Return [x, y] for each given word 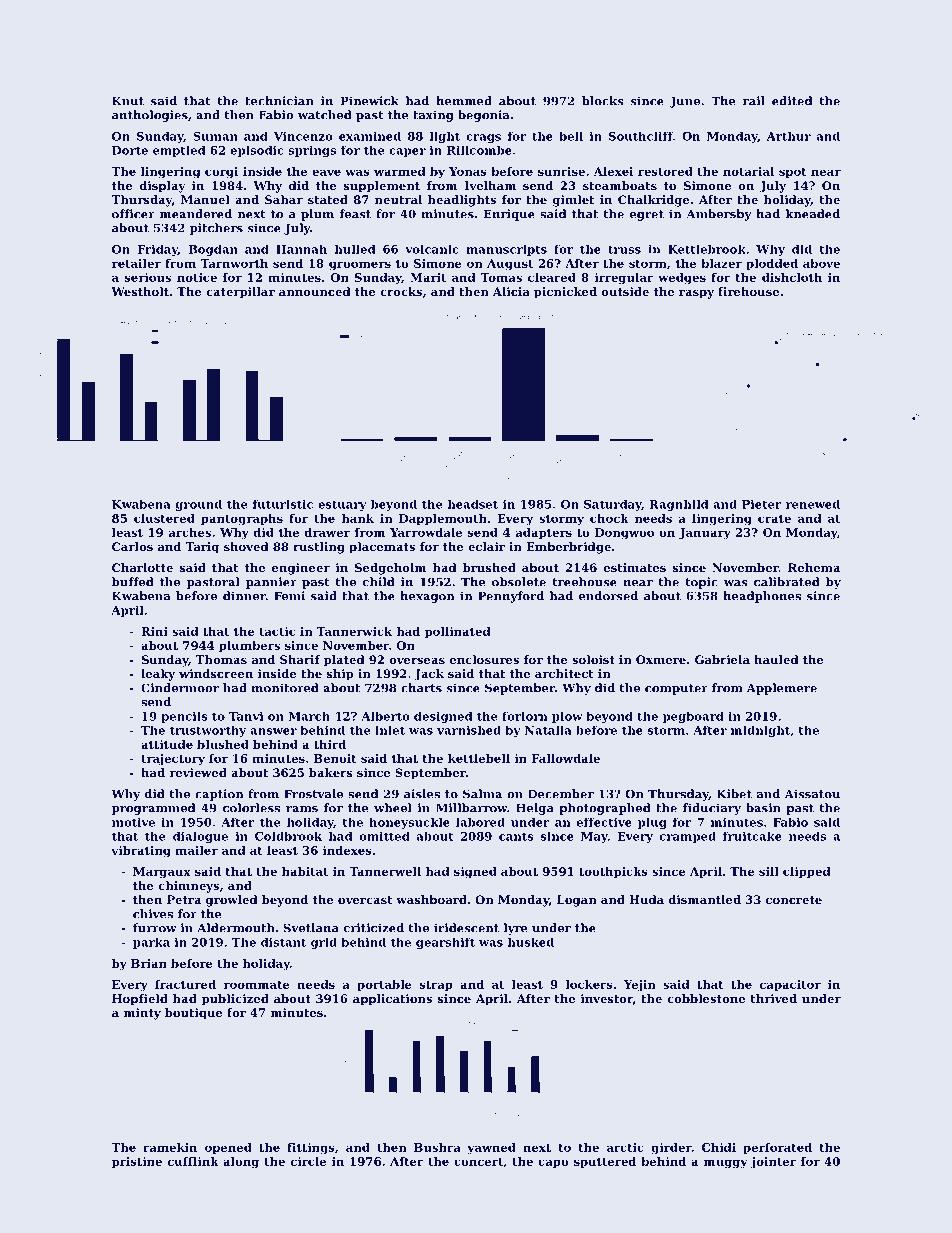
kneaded [813, 214]
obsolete [519, 582]
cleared [552, 277]
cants [516, 837]
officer [133, 214]
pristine [137, 1162]
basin [763, 808]
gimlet [573, 201]
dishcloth [792, 277]
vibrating [140, 852]
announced [315, 291]
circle [308, 1161]
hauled [776, 659]
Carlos [132, 546]
